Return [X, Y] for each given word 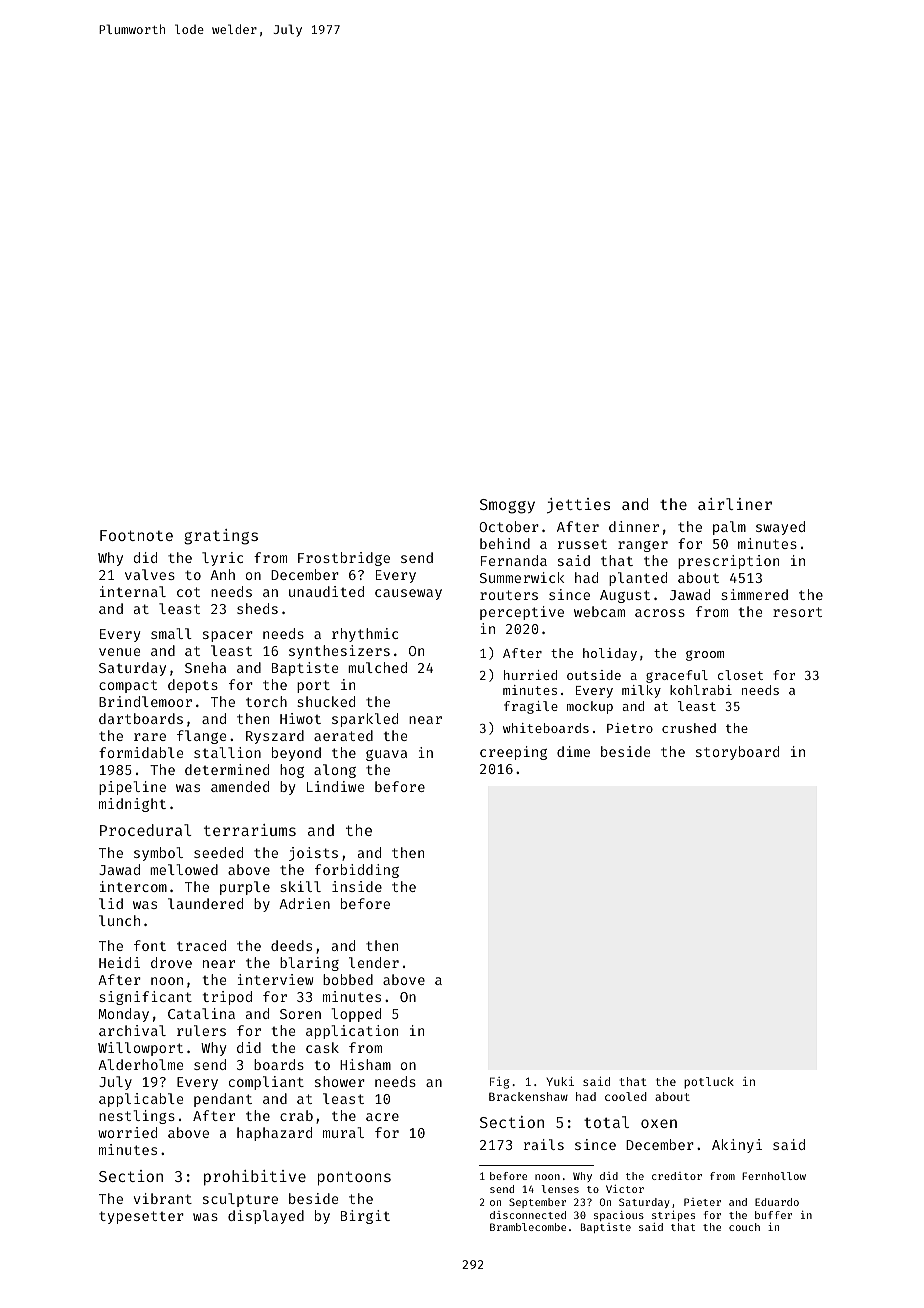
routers [509, 595]
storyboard [737, 753]
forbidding [357, 871]
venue [119, 652]
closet [740, 675]
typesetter [141, 1217]
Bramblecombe [528, 1227]
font [150, 945]
